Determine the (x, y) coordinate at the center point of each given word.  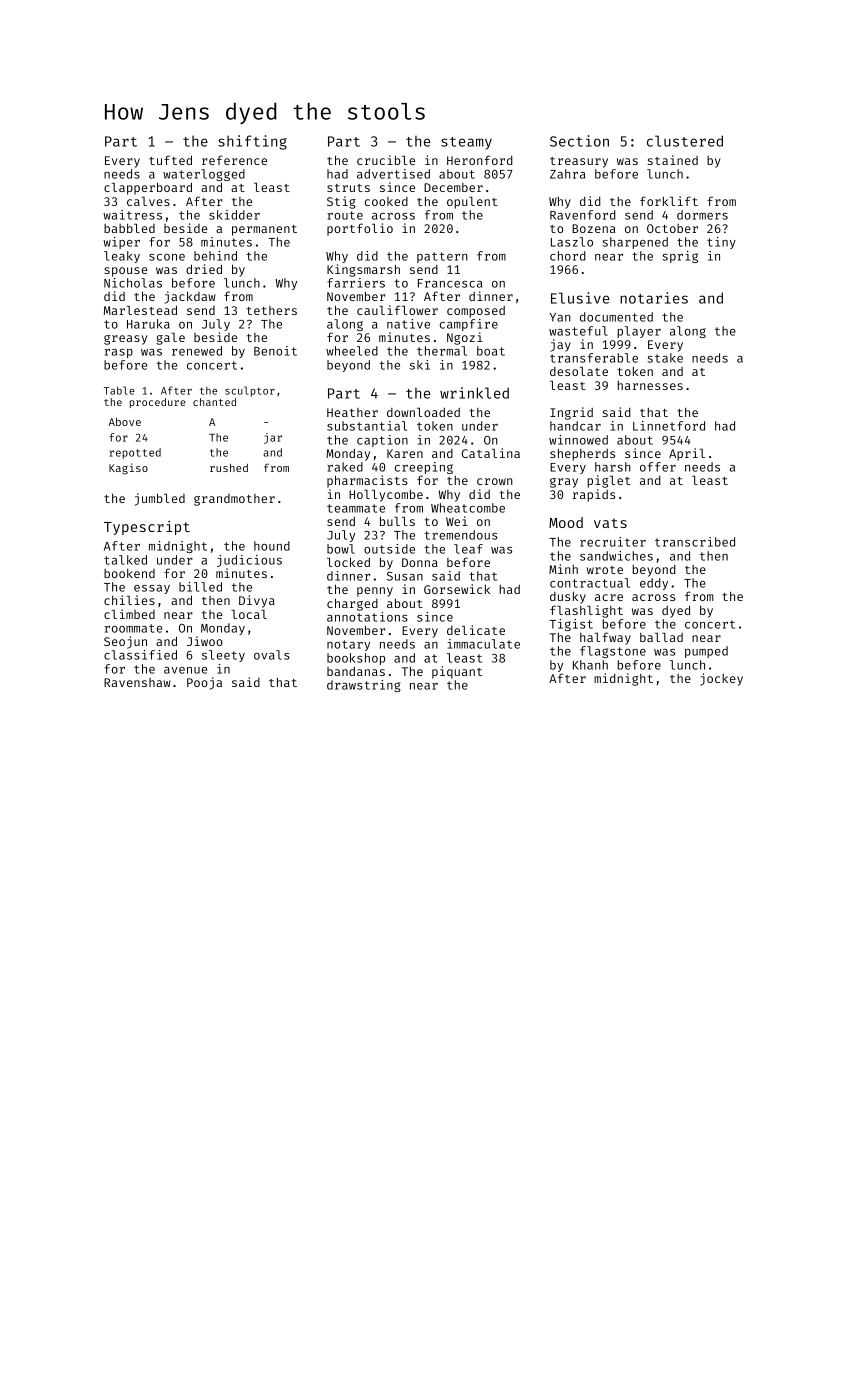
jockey (721, 679)
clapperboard (148, 188)
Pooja (204, 683)
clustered (685, 141)
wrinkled (474, 393)
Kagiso (128, 469)
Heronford (479, 160)
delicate (476, 630)
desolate (579, 371)
